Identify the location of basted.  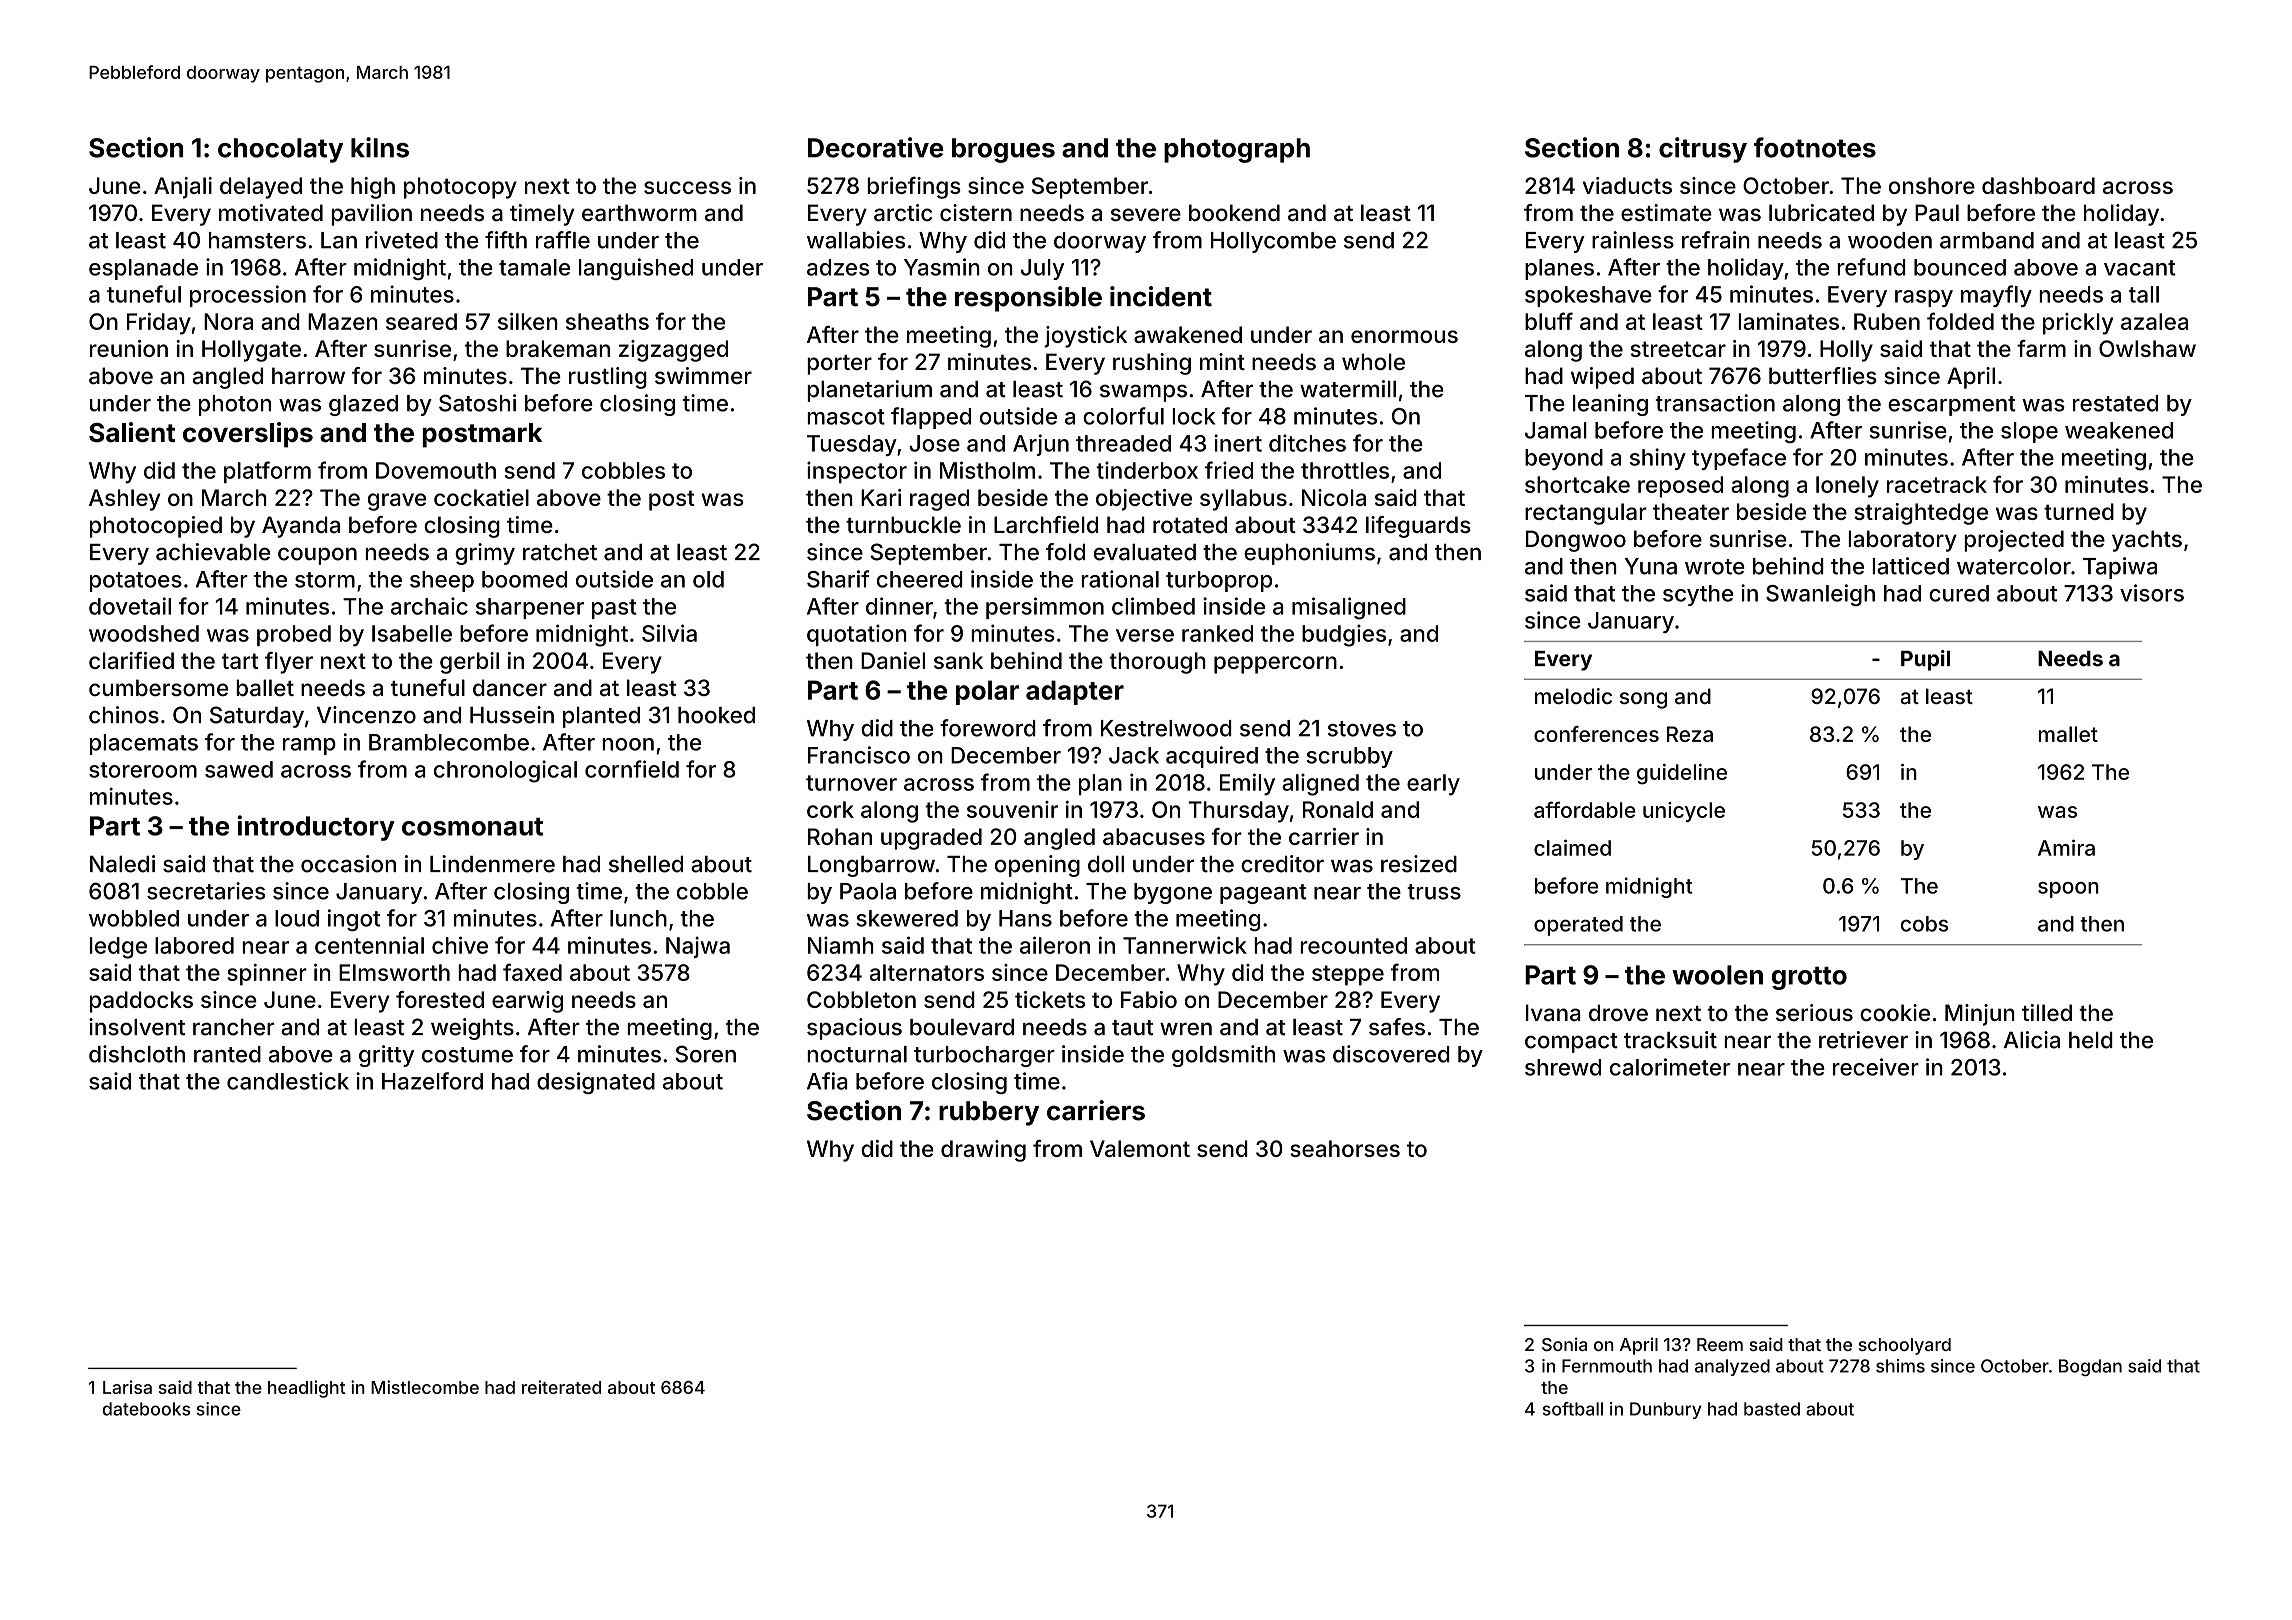
(1772, 1409).
